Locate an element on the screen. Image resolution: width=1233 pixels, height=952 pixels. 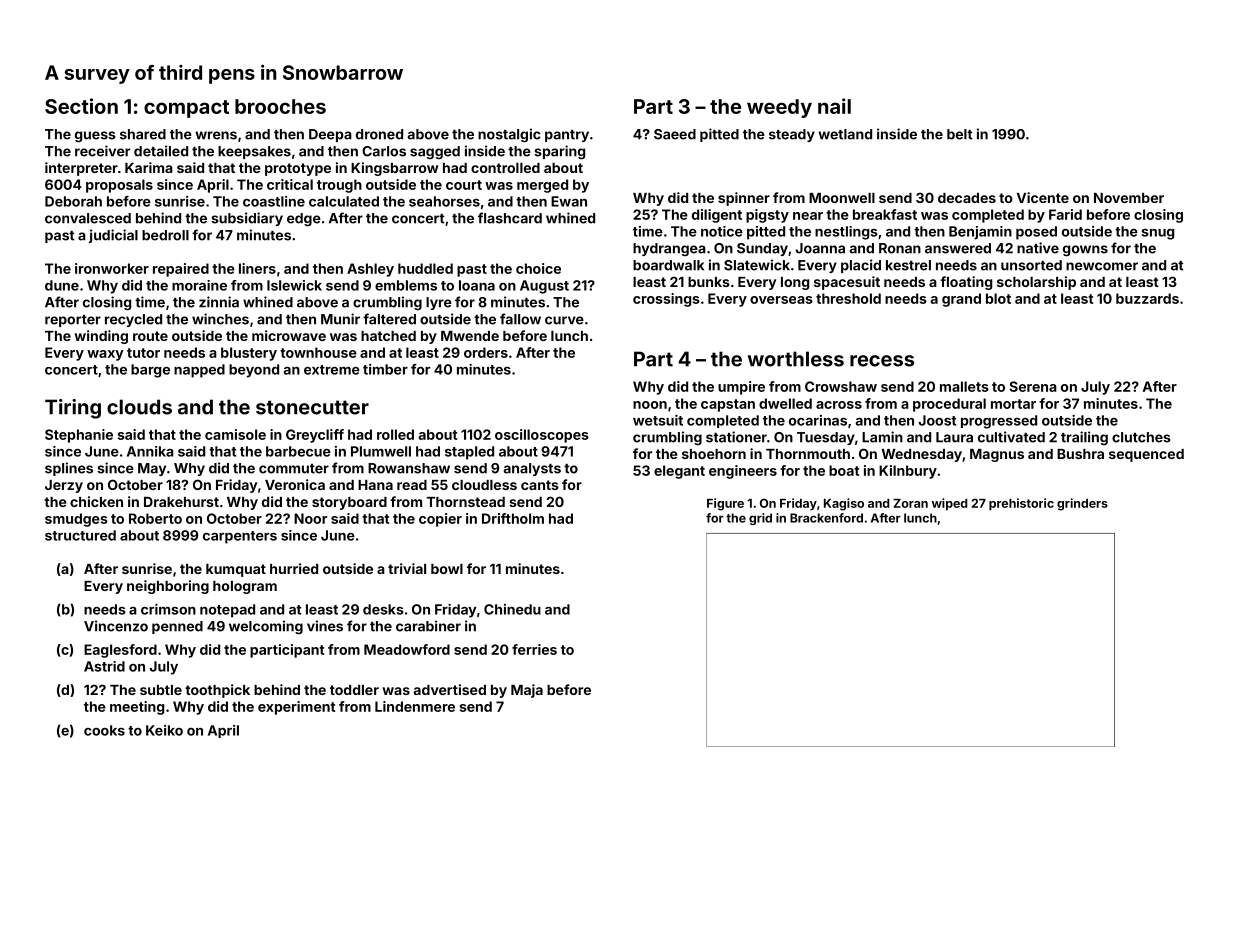
November is located at coordinates (1129, 198).
